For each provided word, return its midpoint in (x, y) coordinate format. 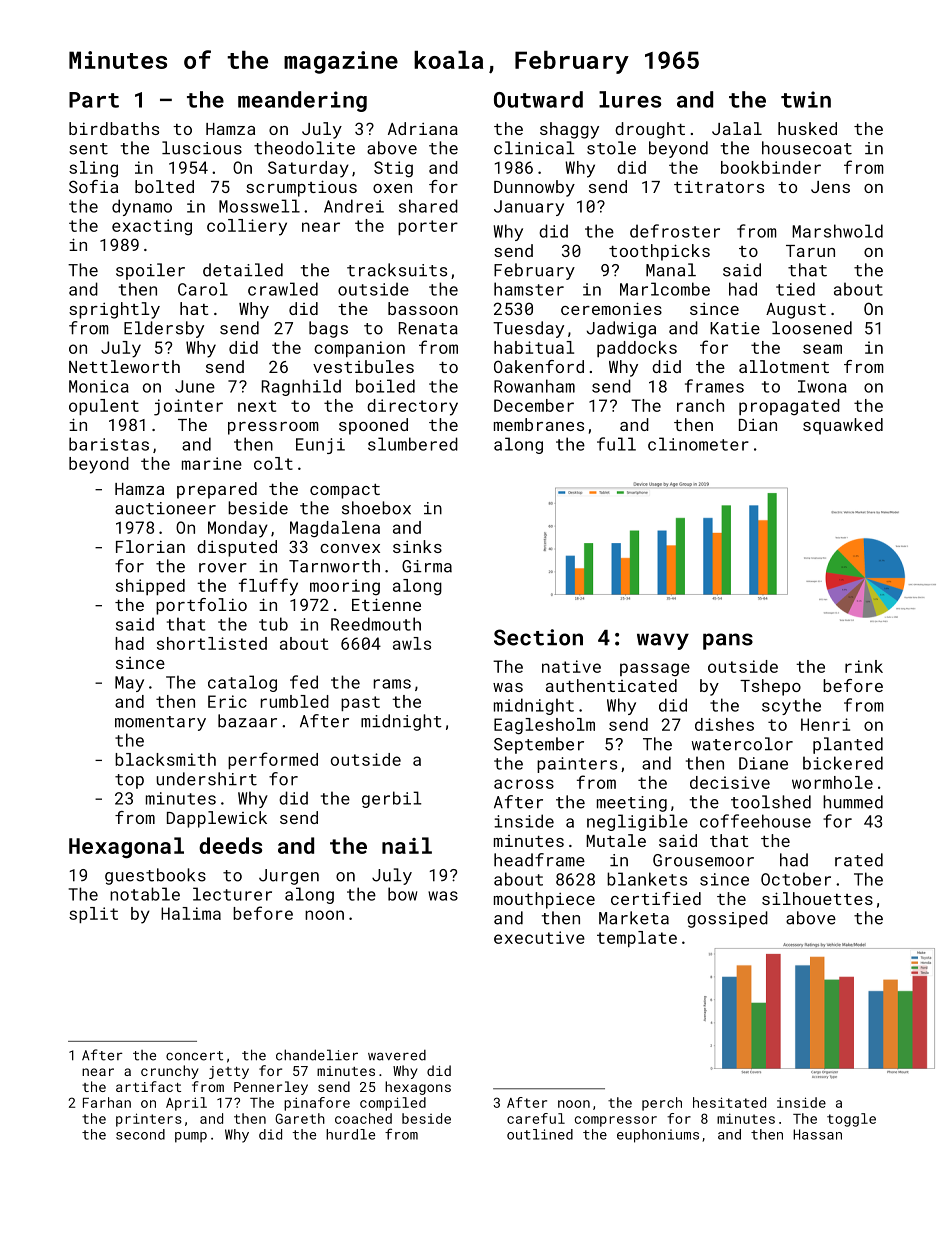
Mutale (616, 840)
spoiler (150, 271)
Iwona (822, 386)
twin (806, 99)
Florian (150, 546)
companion (359, 349)
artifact (148, 1086)
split (93, 915)
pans (728, 641)
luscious (202, 148)
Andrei (354, 206)
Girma (427, 566)
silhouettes (817, 898)
